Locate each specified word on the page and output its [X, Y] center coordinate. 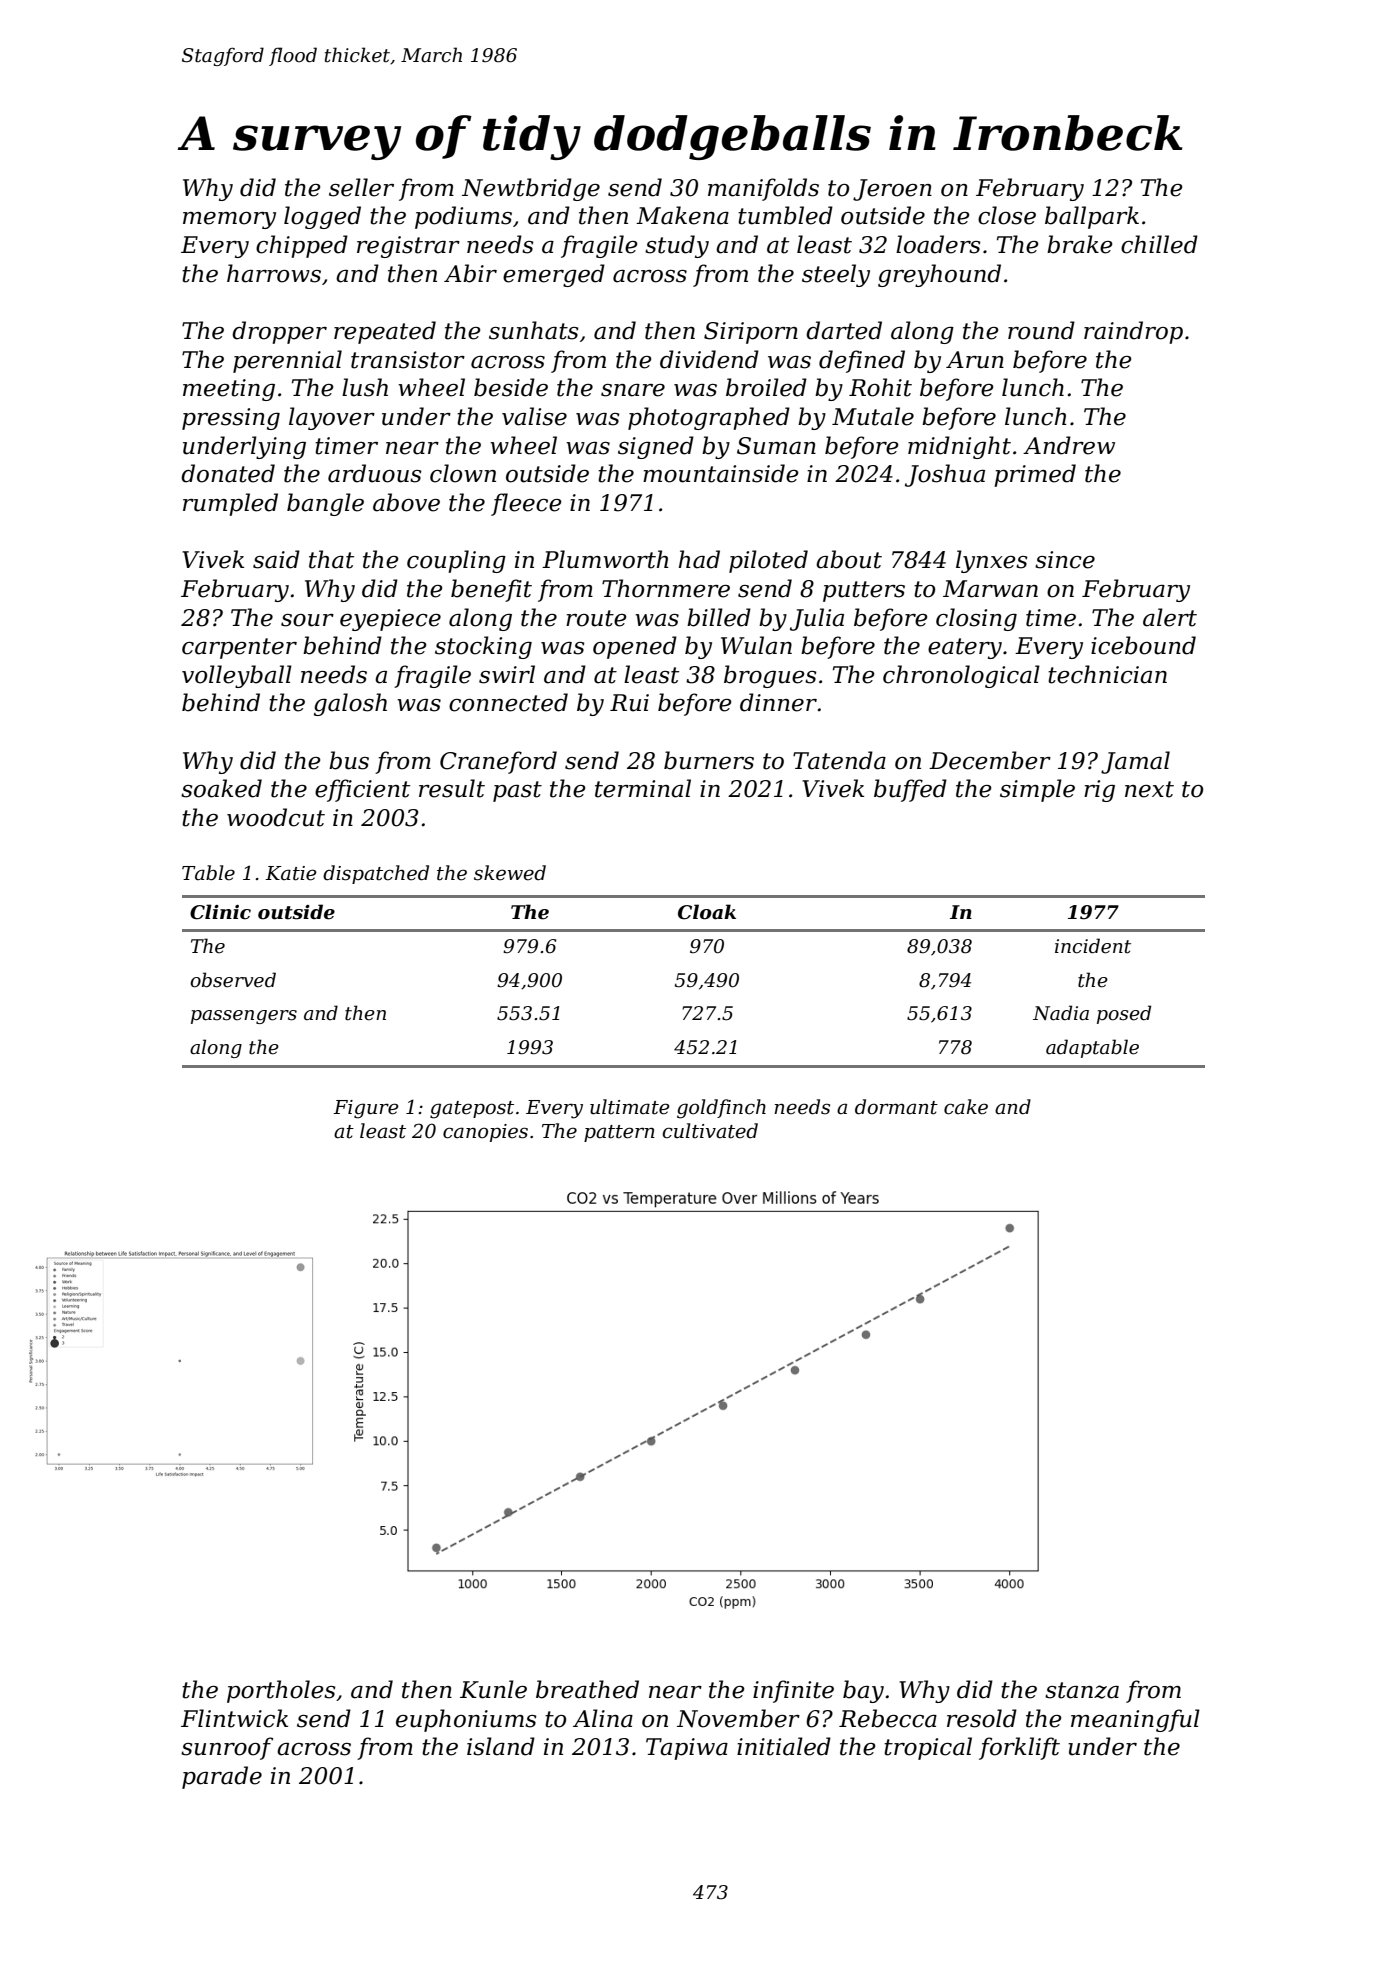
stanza [1082, 1690]
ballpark [1092, 217]
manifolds [763, 189]
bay [863, 1691]
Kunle [493, 1689]
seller [361, 187]
